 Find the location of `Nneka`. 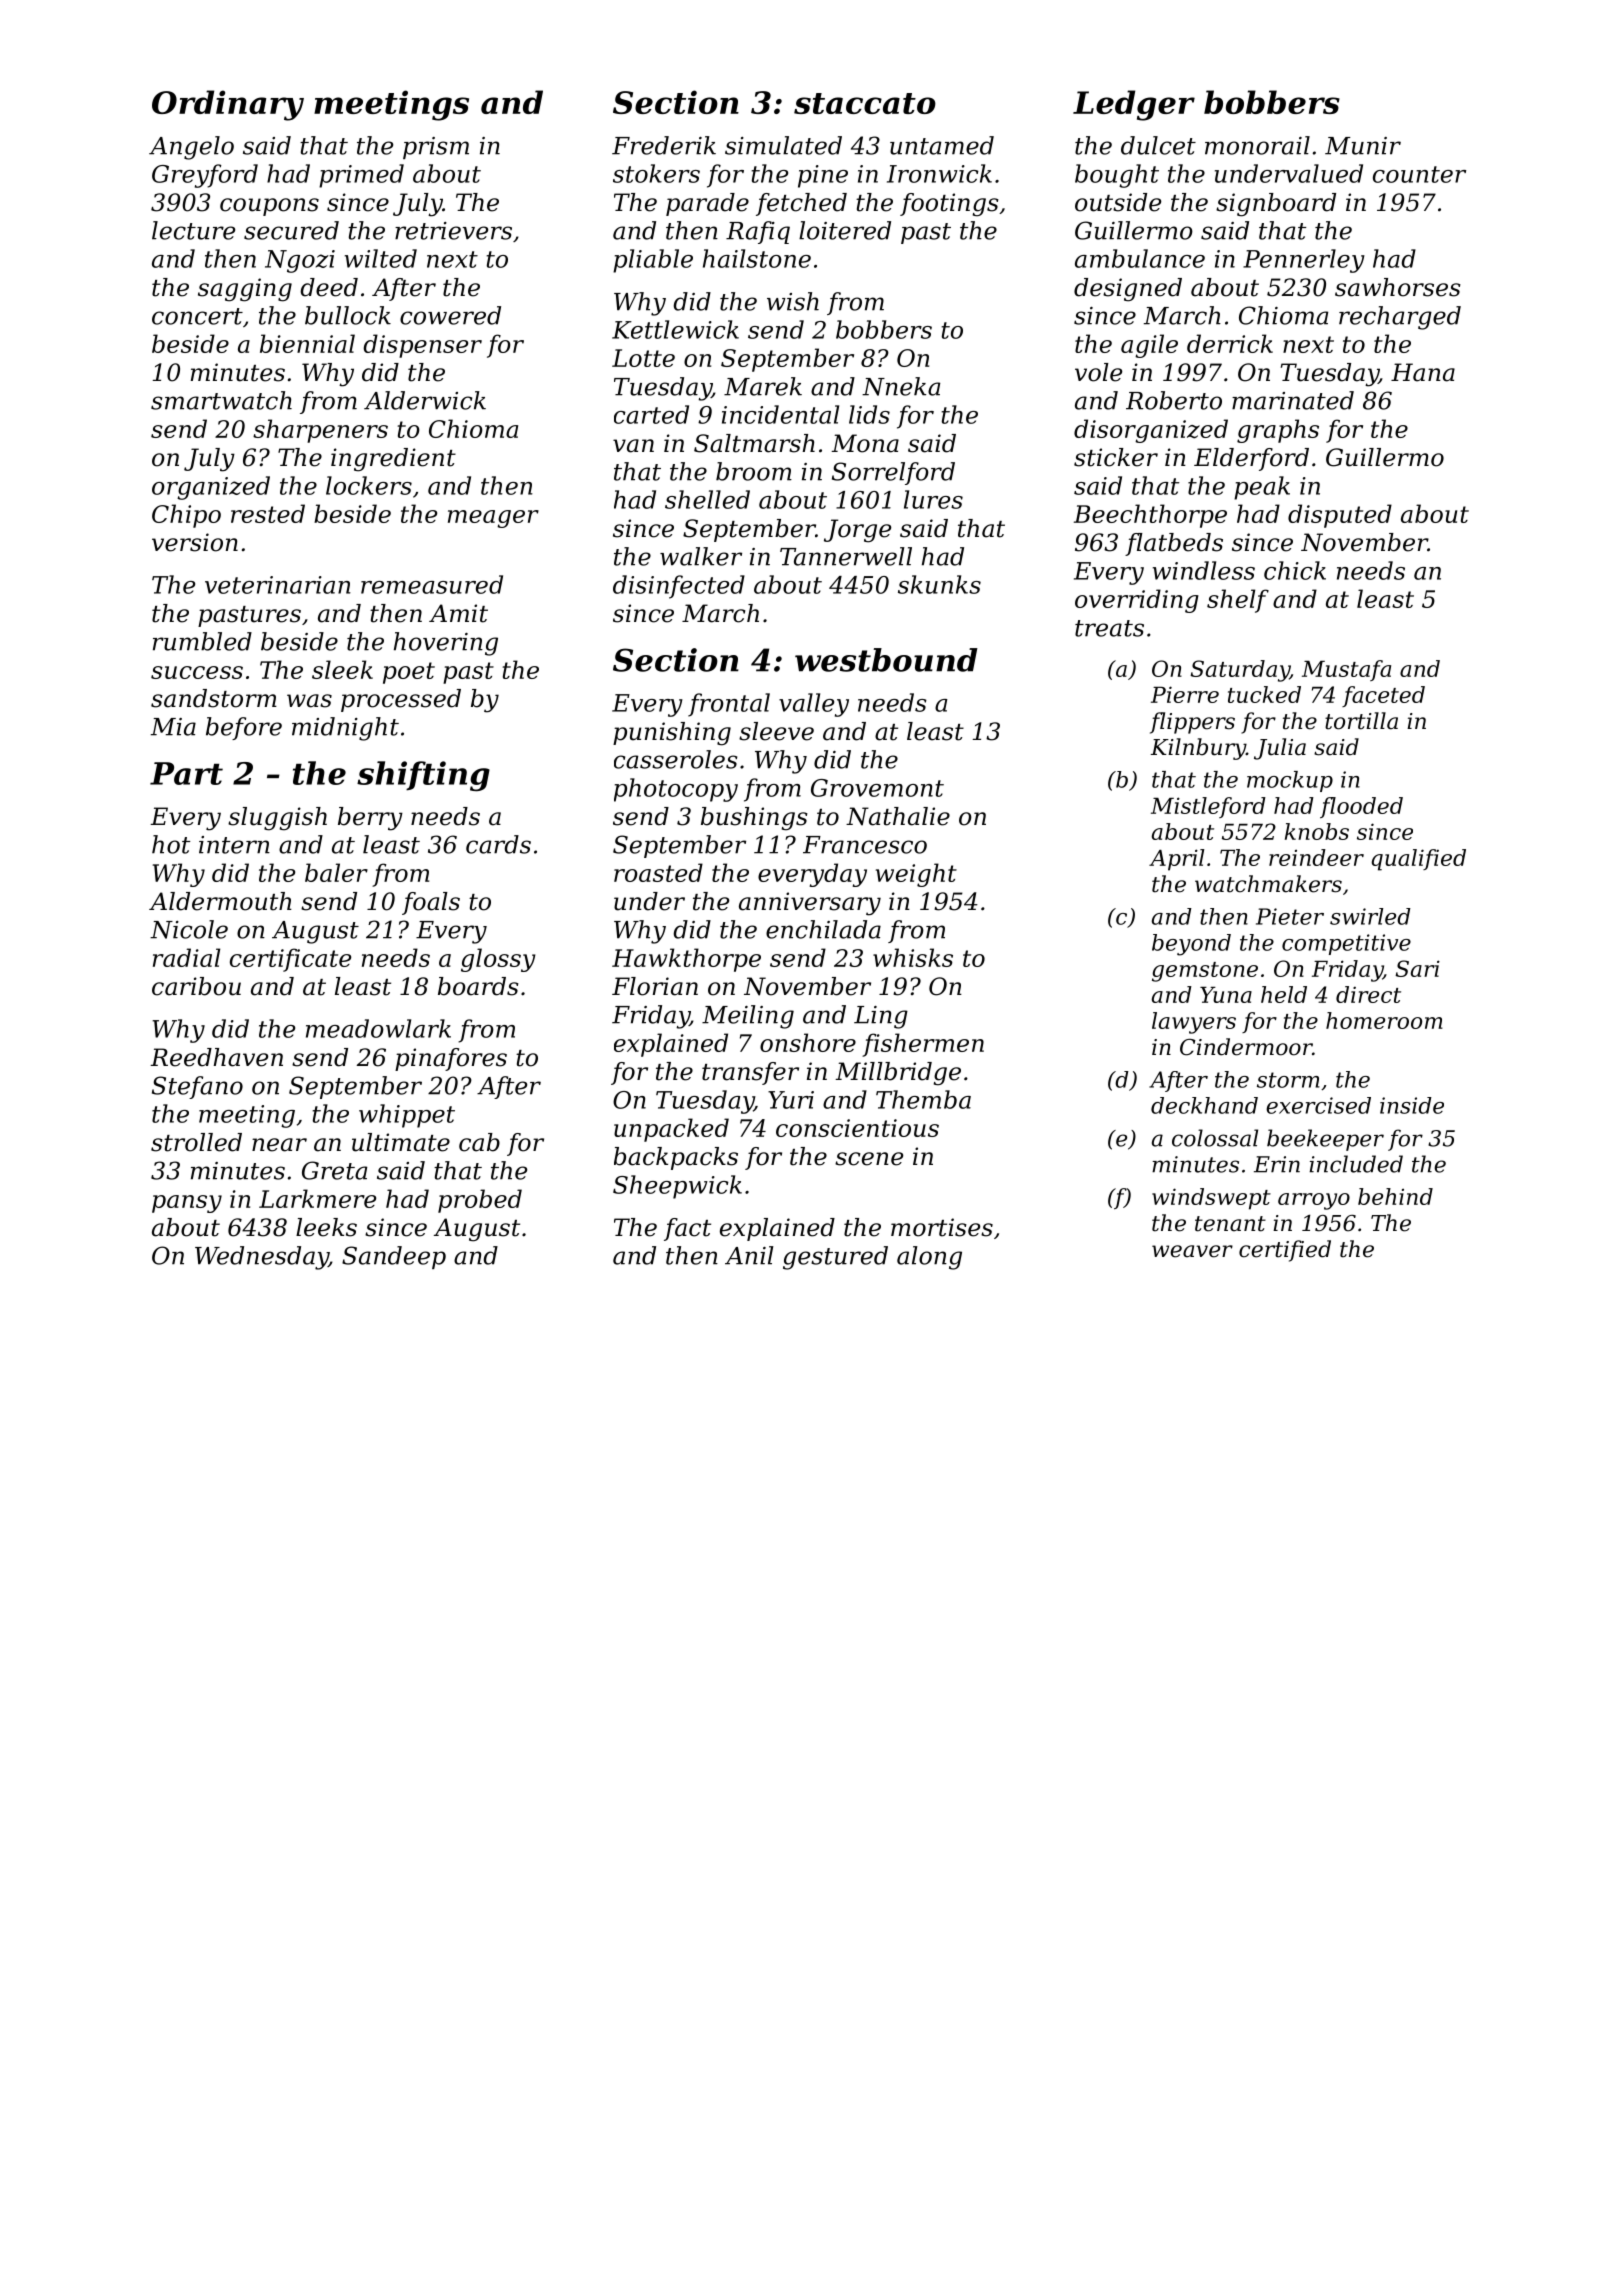

Nneka is located at coordinates (901, 386).
